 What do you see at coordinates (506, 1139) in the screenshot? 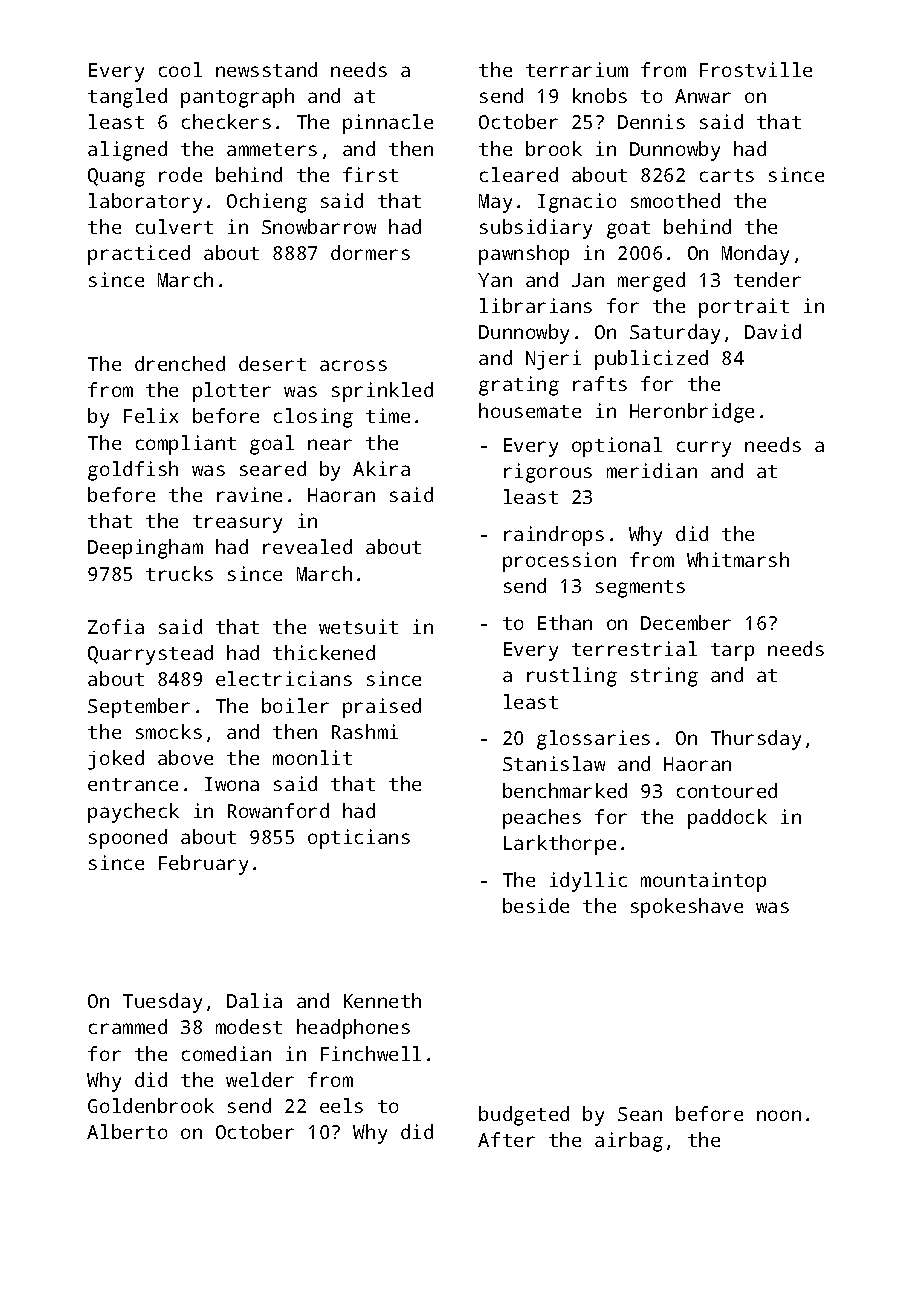
I see `After` at bounding box center [506, 1139].
